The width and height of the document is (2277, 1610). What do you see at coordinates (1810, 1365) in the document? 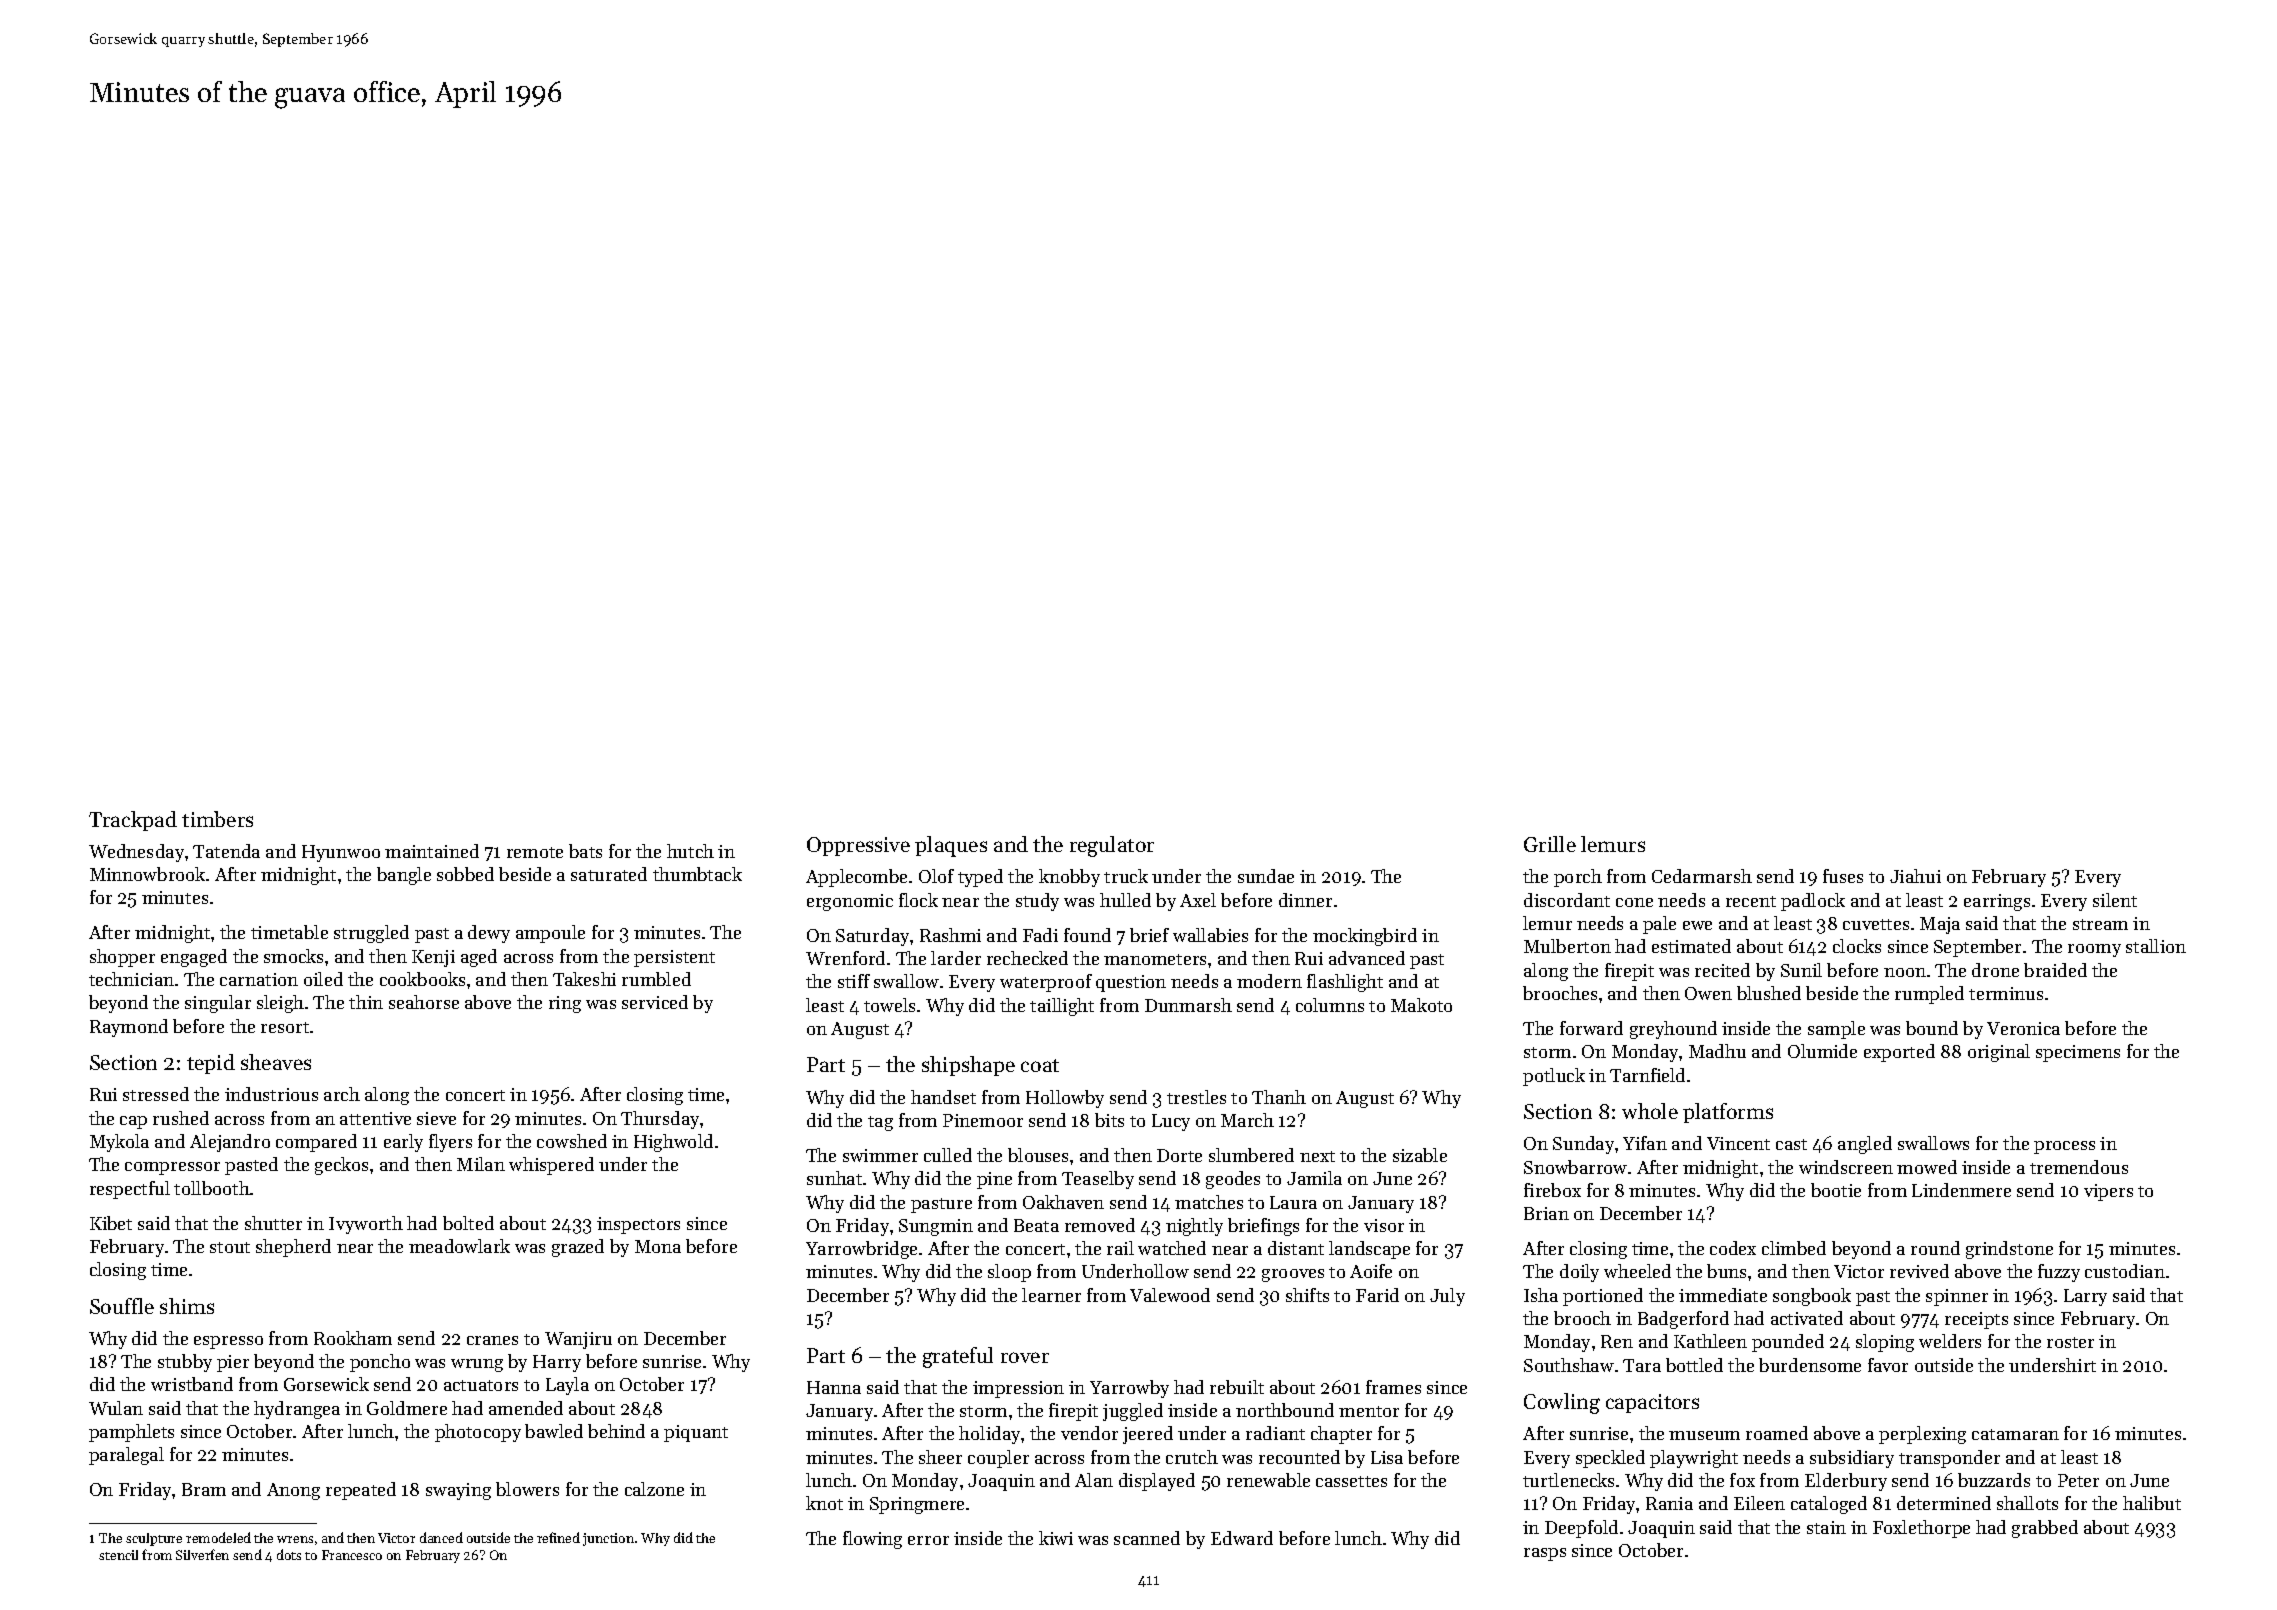
I see `burdensome` at bounding box center [1810, 1365].
